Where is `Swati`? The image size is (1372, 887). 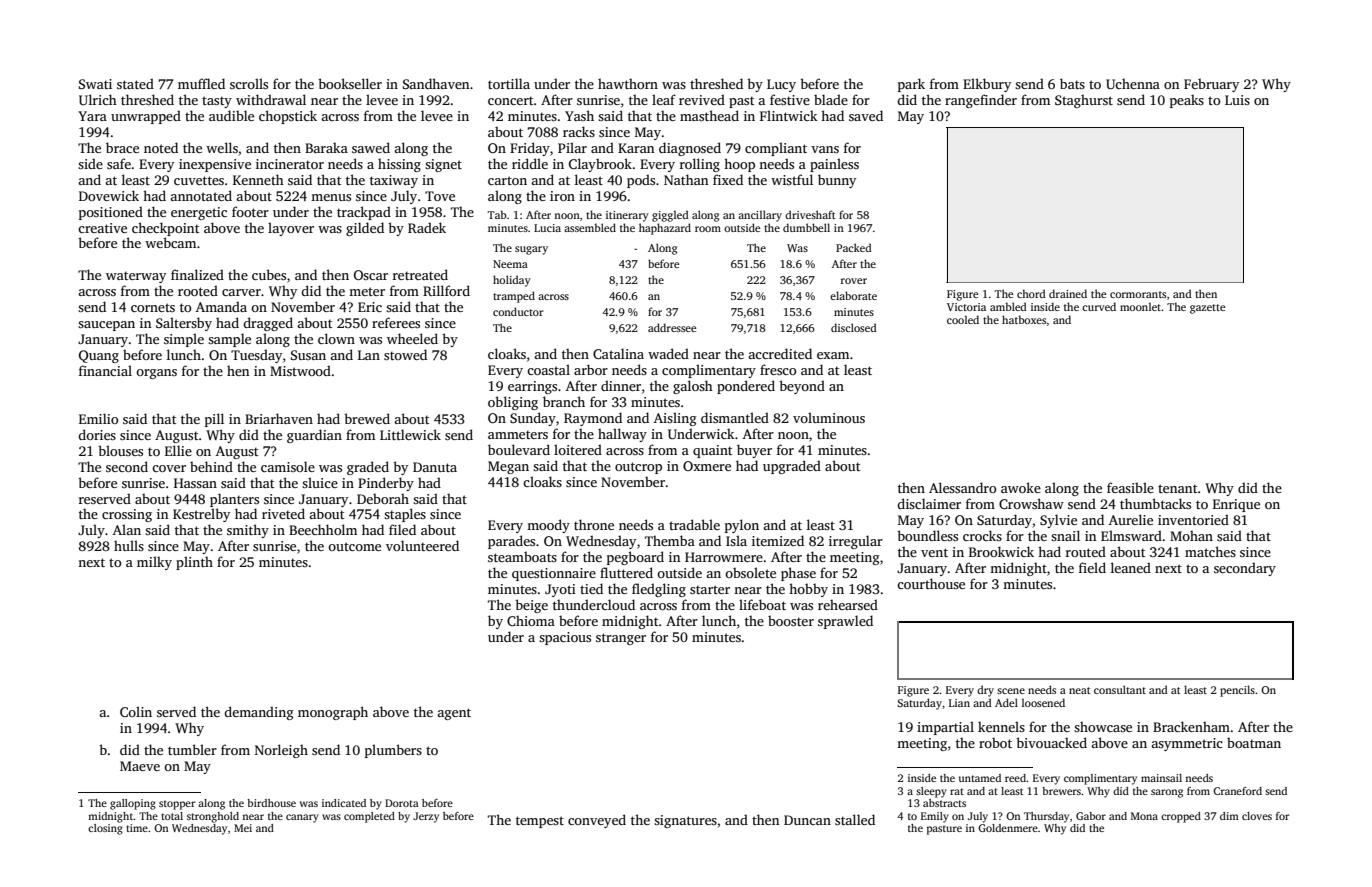
Swati is located at coordinates (95, 84).
